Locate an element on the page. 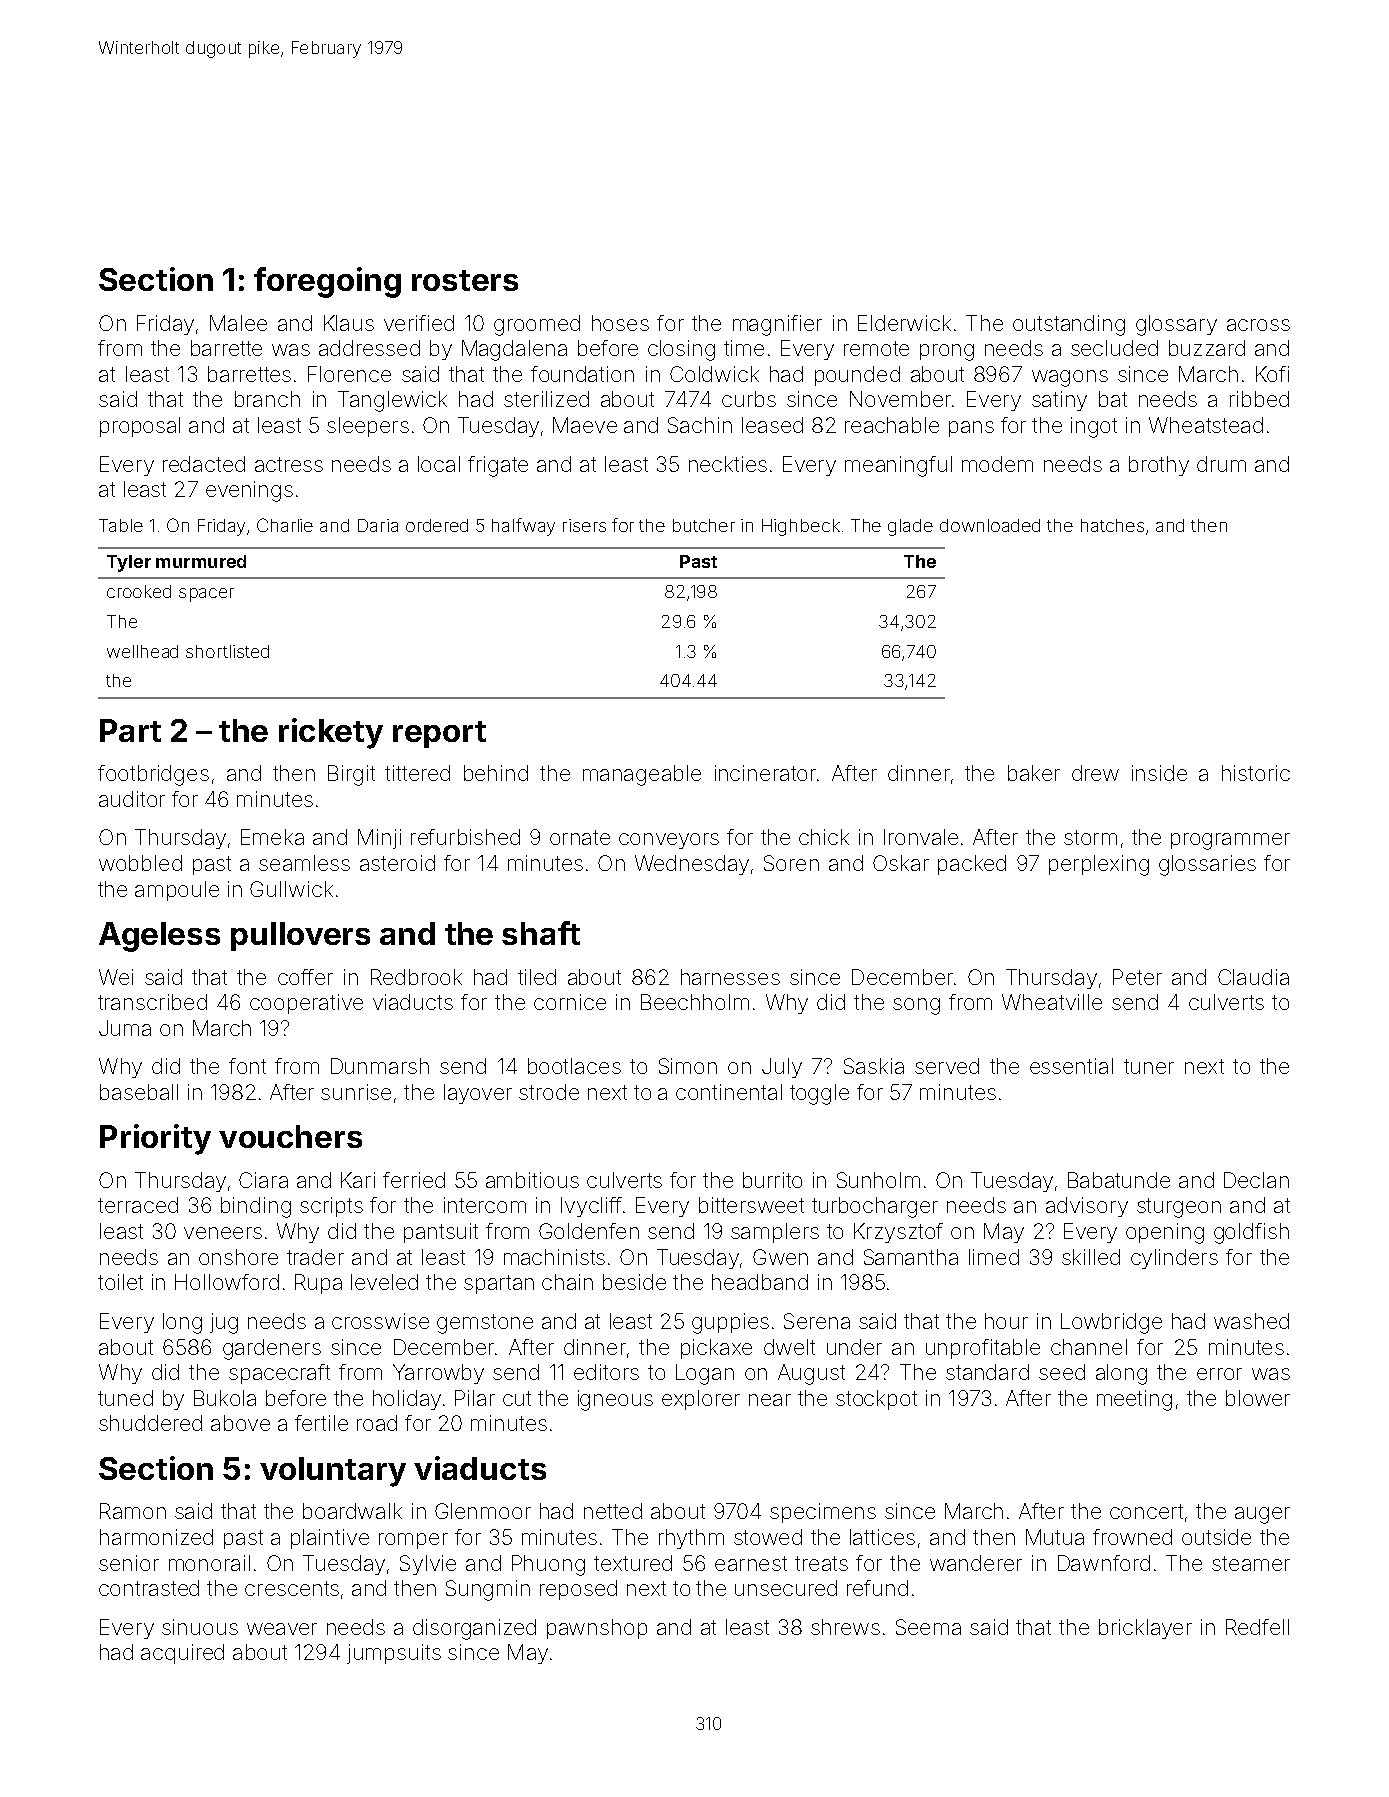 The width and height of the document is (1389, 1797). acquired is located at coordinates (182, 1654).
